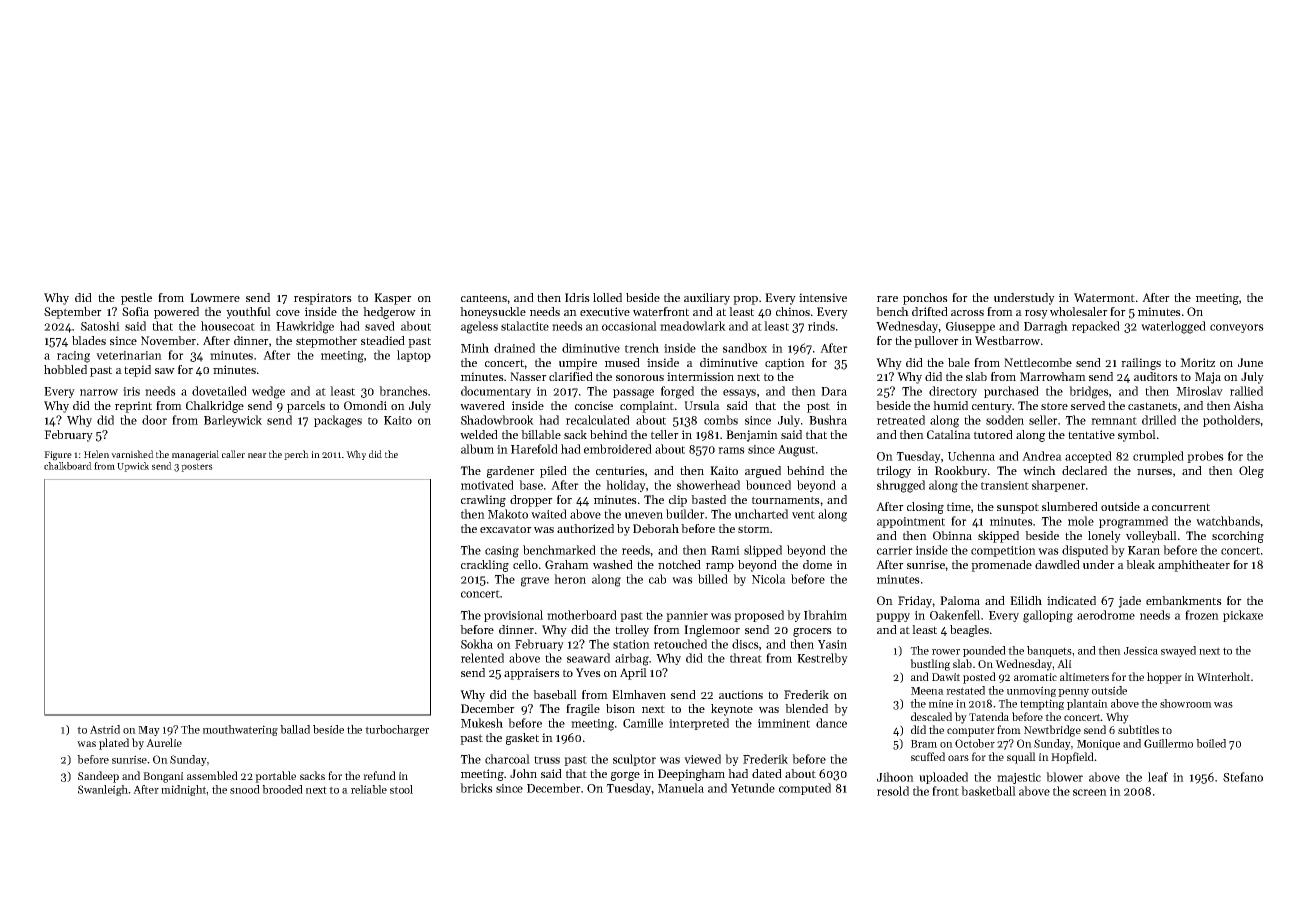 The image size is (1308, 924). Describe the element at coordinates (960, 600) in the page. I see `Paloma` at that location.
